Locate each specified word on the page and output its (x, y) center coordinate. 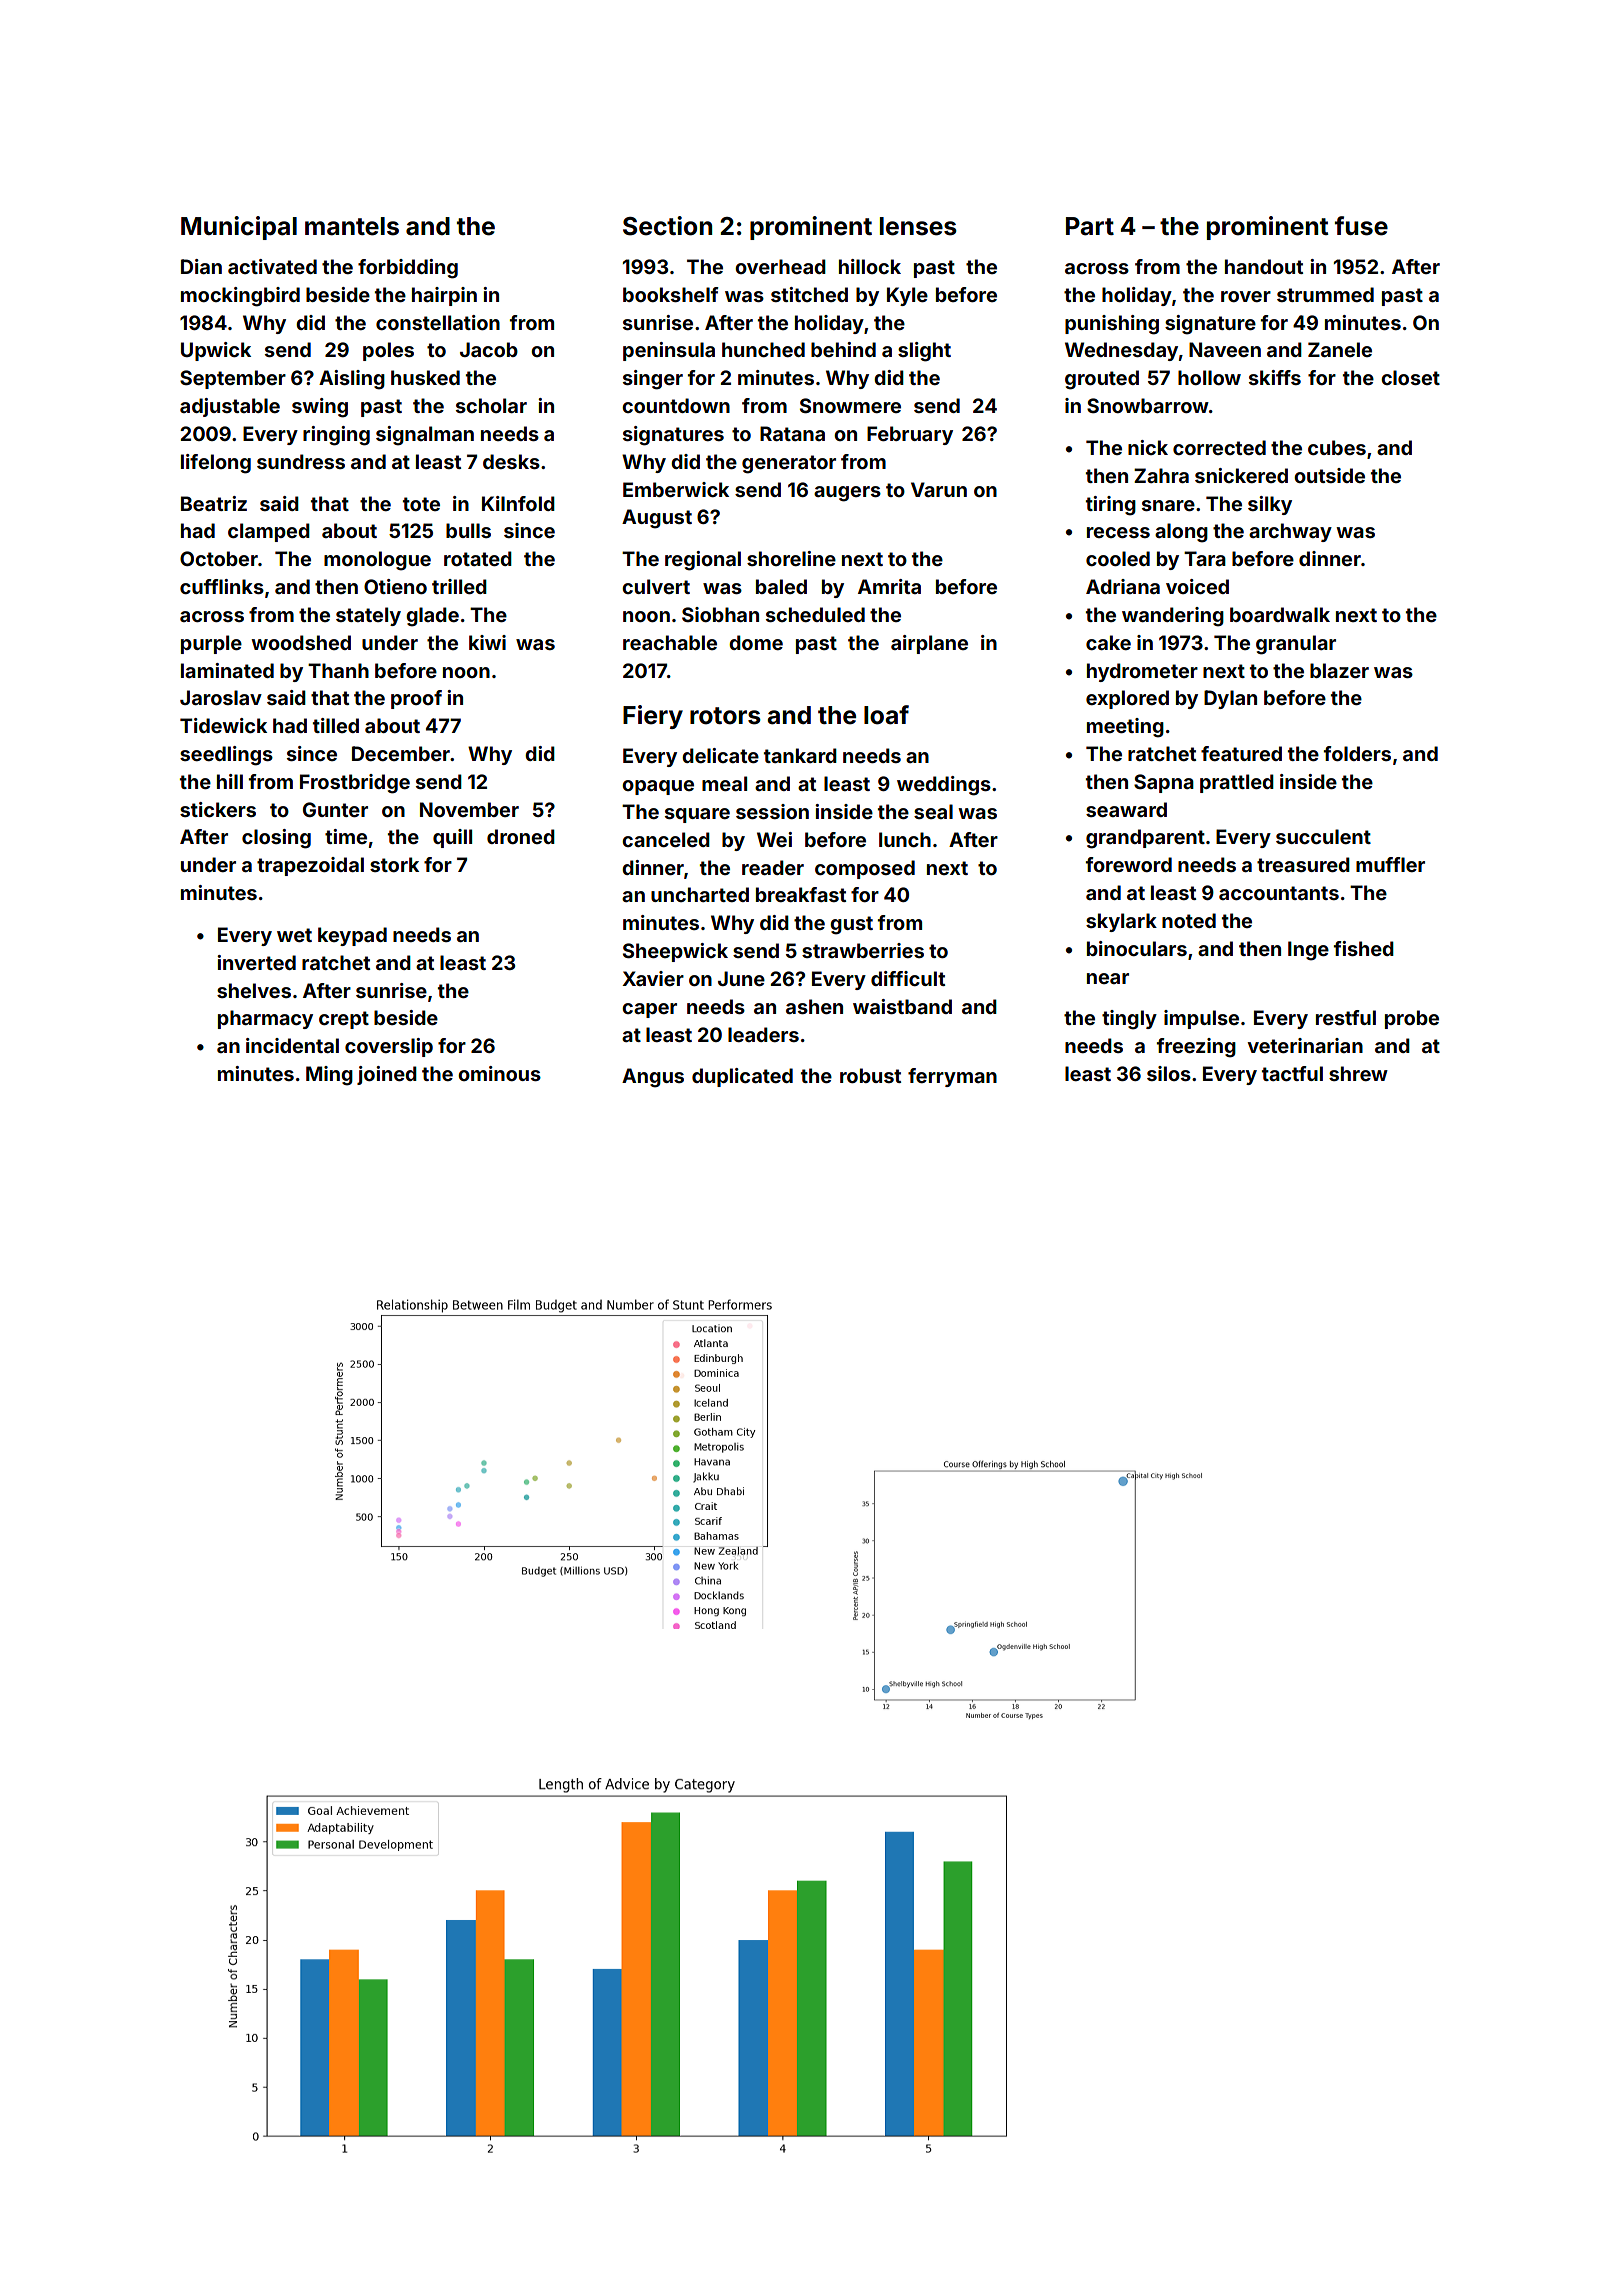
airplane (929, 644)
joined (387, 1075)
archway (1290, 532)
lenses (918, 226)
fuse (1361, 226)
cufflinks (222, 586)
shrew (1358, 1073)
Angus (653, 1078)
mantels (352, 226)
